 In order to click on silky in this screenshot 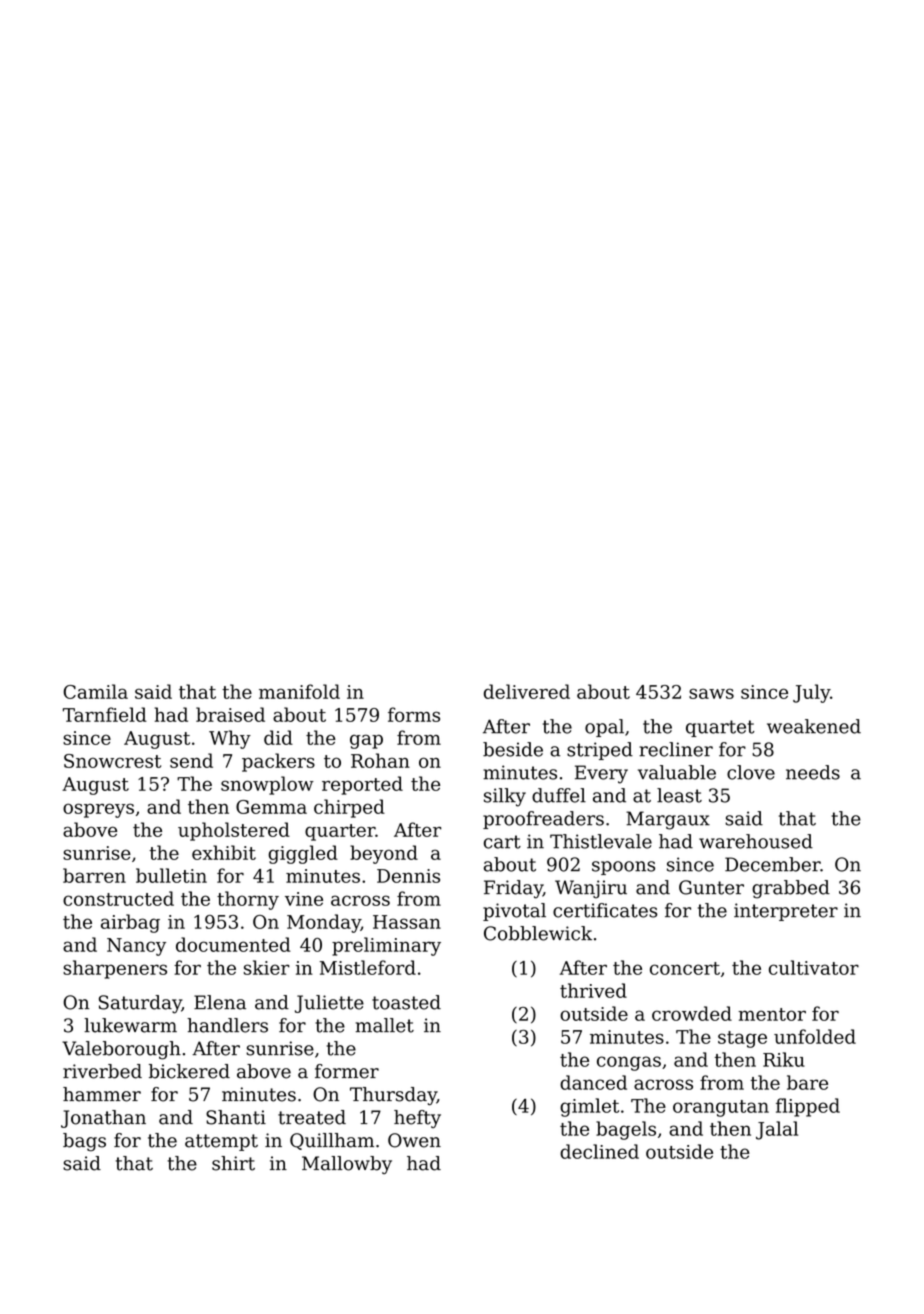, I will do `click(505, 797)`.
